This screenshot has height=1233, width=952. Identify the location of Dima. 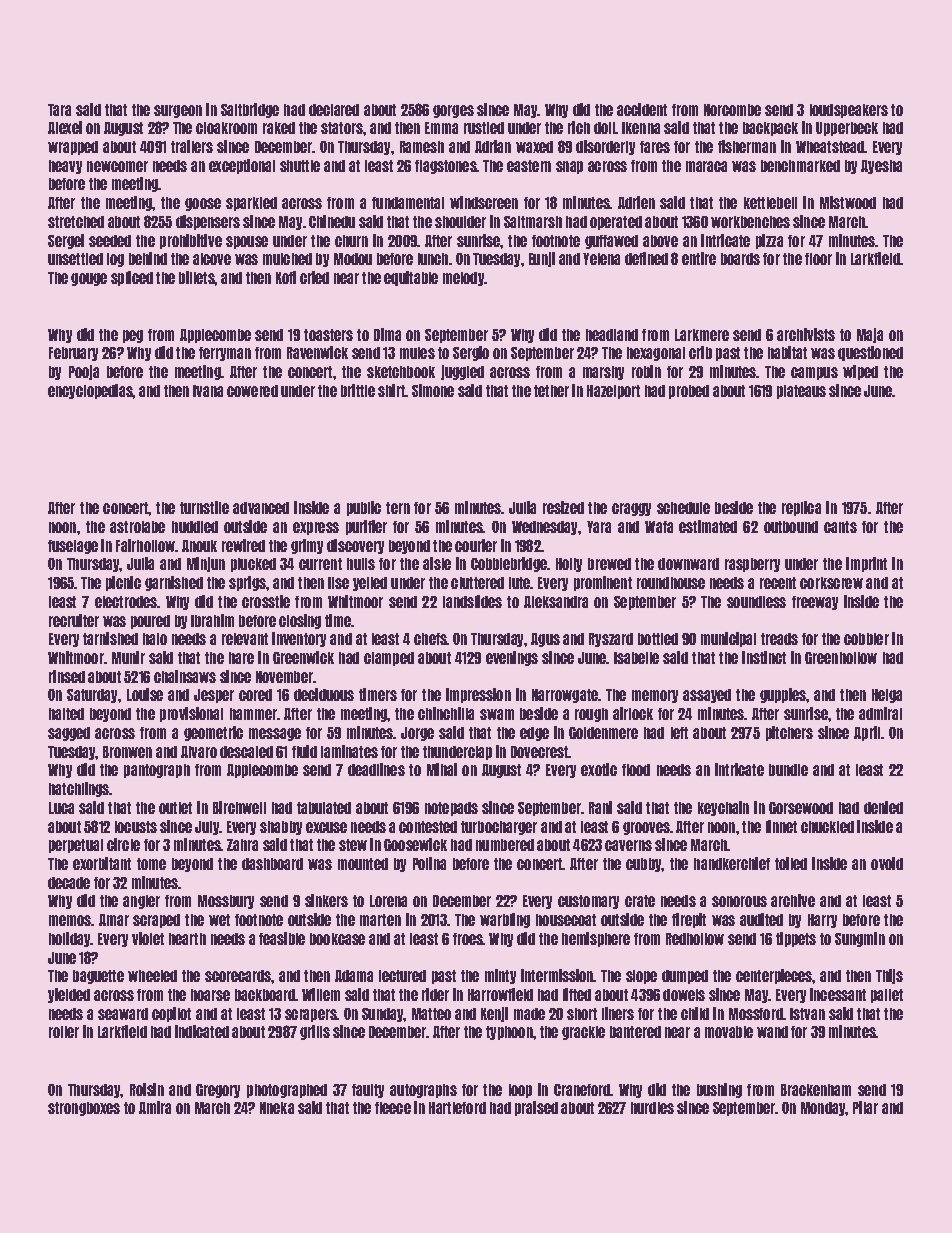
(387, 334).
